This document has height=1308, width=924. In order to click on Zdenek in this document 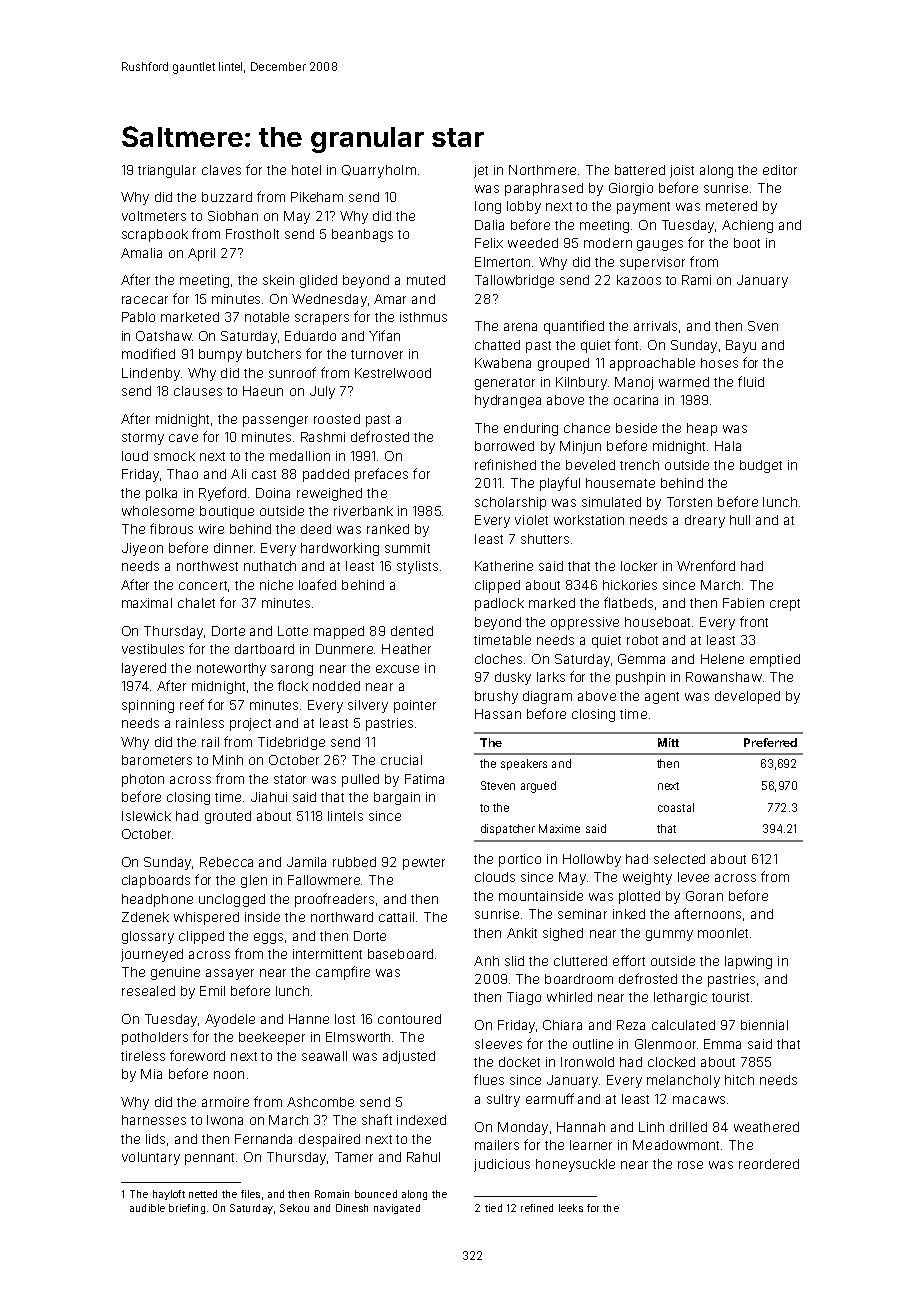, I will do `click(145, 917)`.
